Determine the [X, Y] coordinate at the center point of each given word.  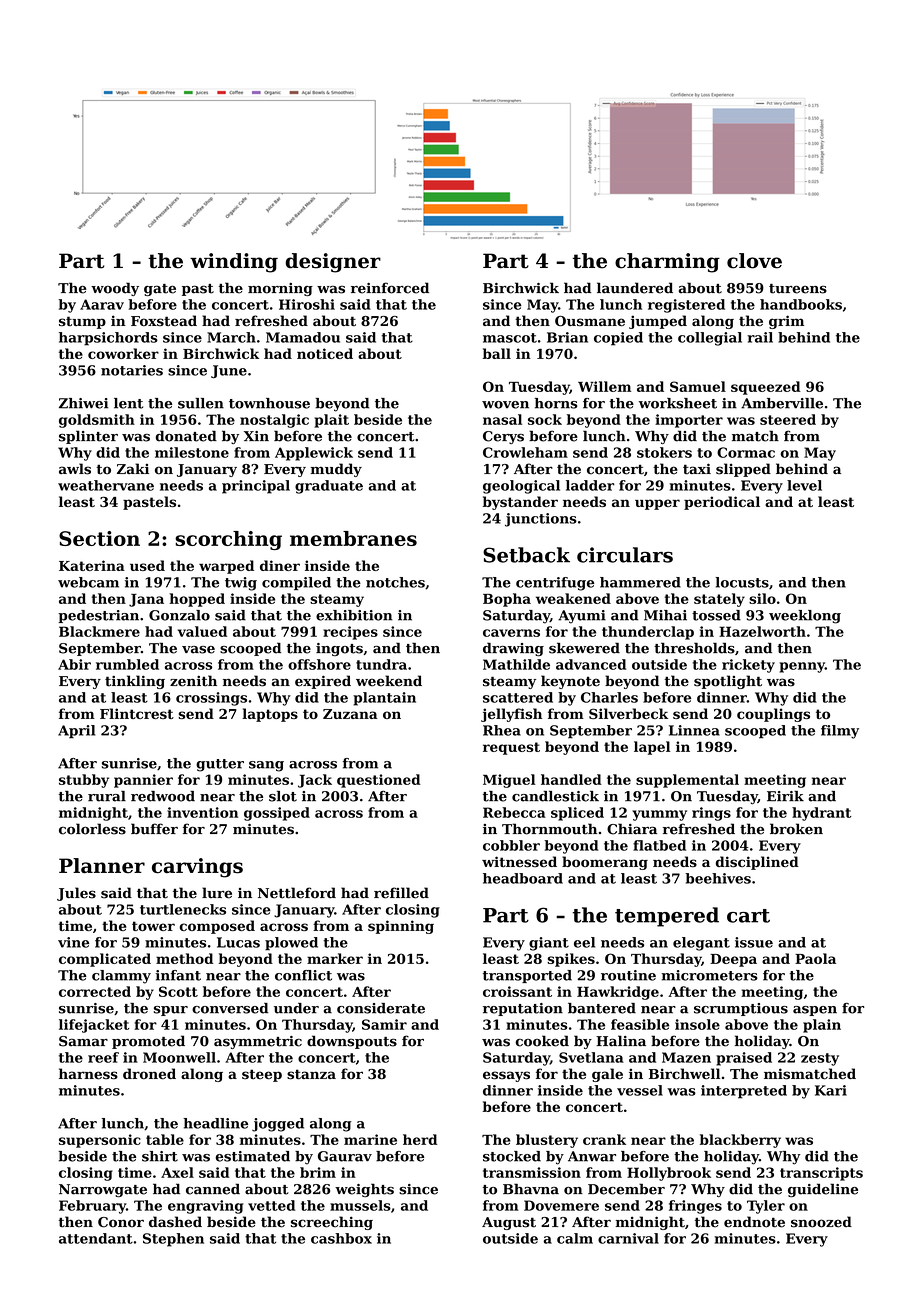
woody [115, 289]
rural [107, 796]
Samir [384, 1024]
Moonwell [179, 1057]
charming [667, 263]
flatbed [659, 845]
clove [754, 261]
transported [527, 976]
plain [822, 1026]
